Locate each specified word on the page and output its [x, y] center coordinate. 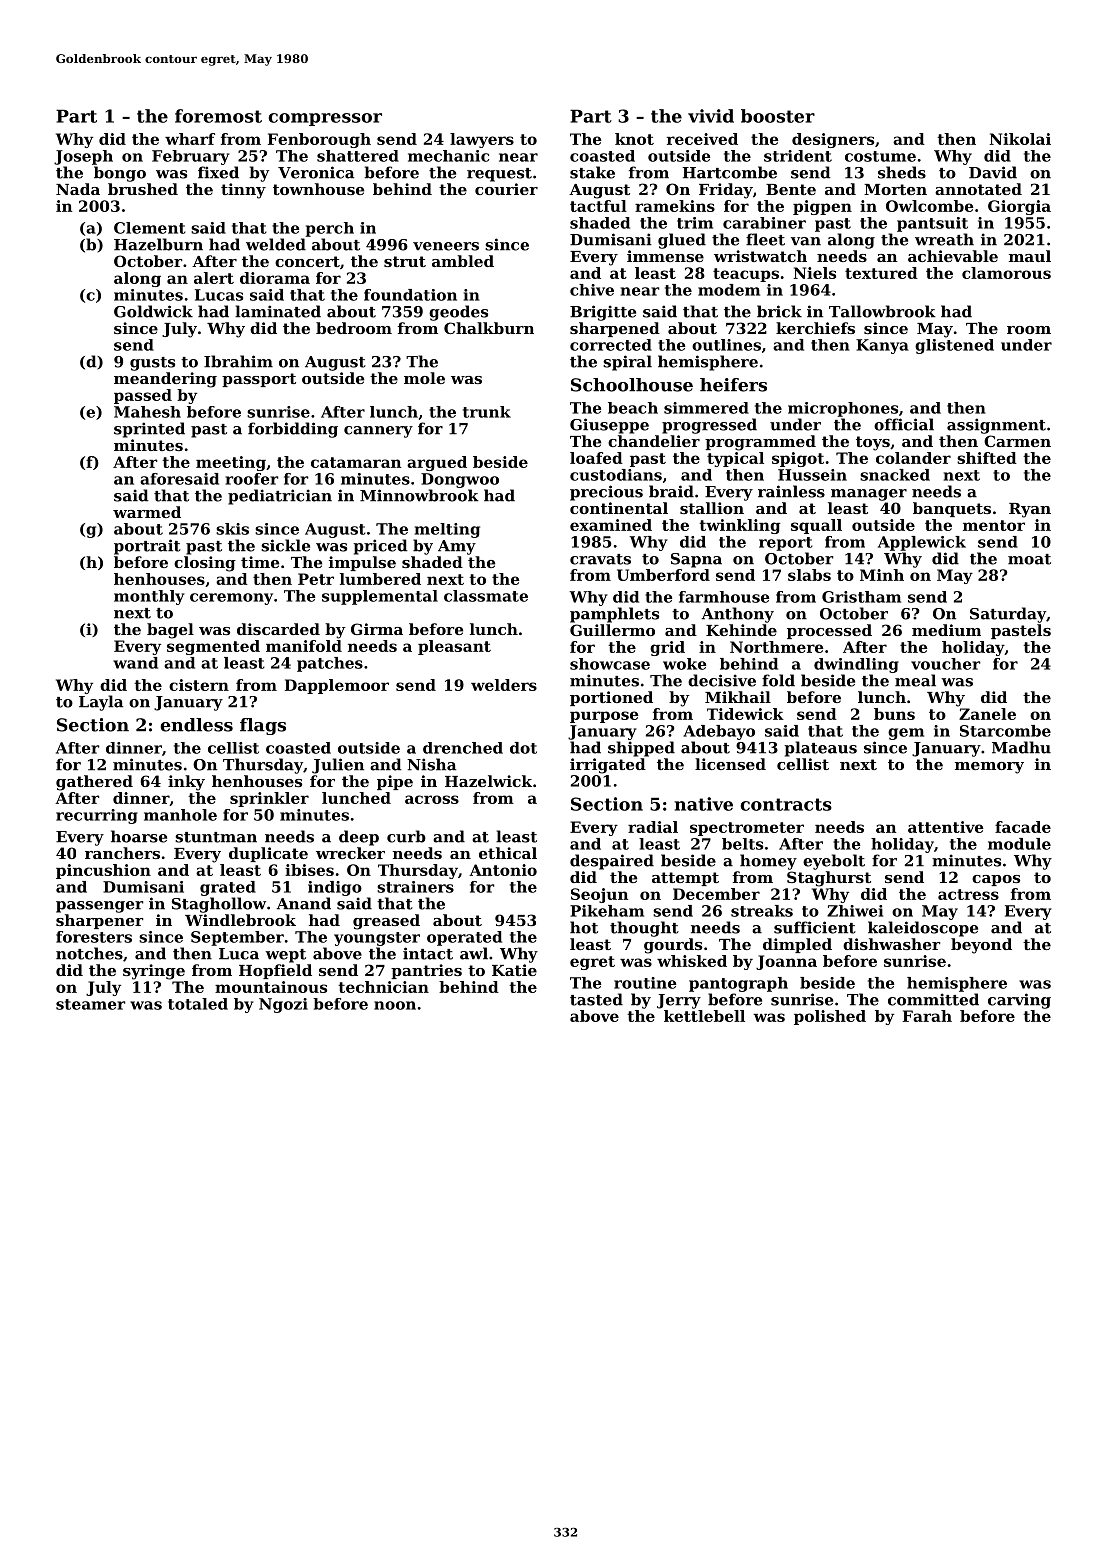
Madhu [1021, 747]
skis [232, 529]
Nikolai [1020, 139]
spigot [798, 459]
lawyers [482, 140]
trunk [487, 412]
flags [263, 726]
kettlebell [704, 1016]
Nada [78, 189]
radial [653, 827]
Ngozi [283, 1005]
